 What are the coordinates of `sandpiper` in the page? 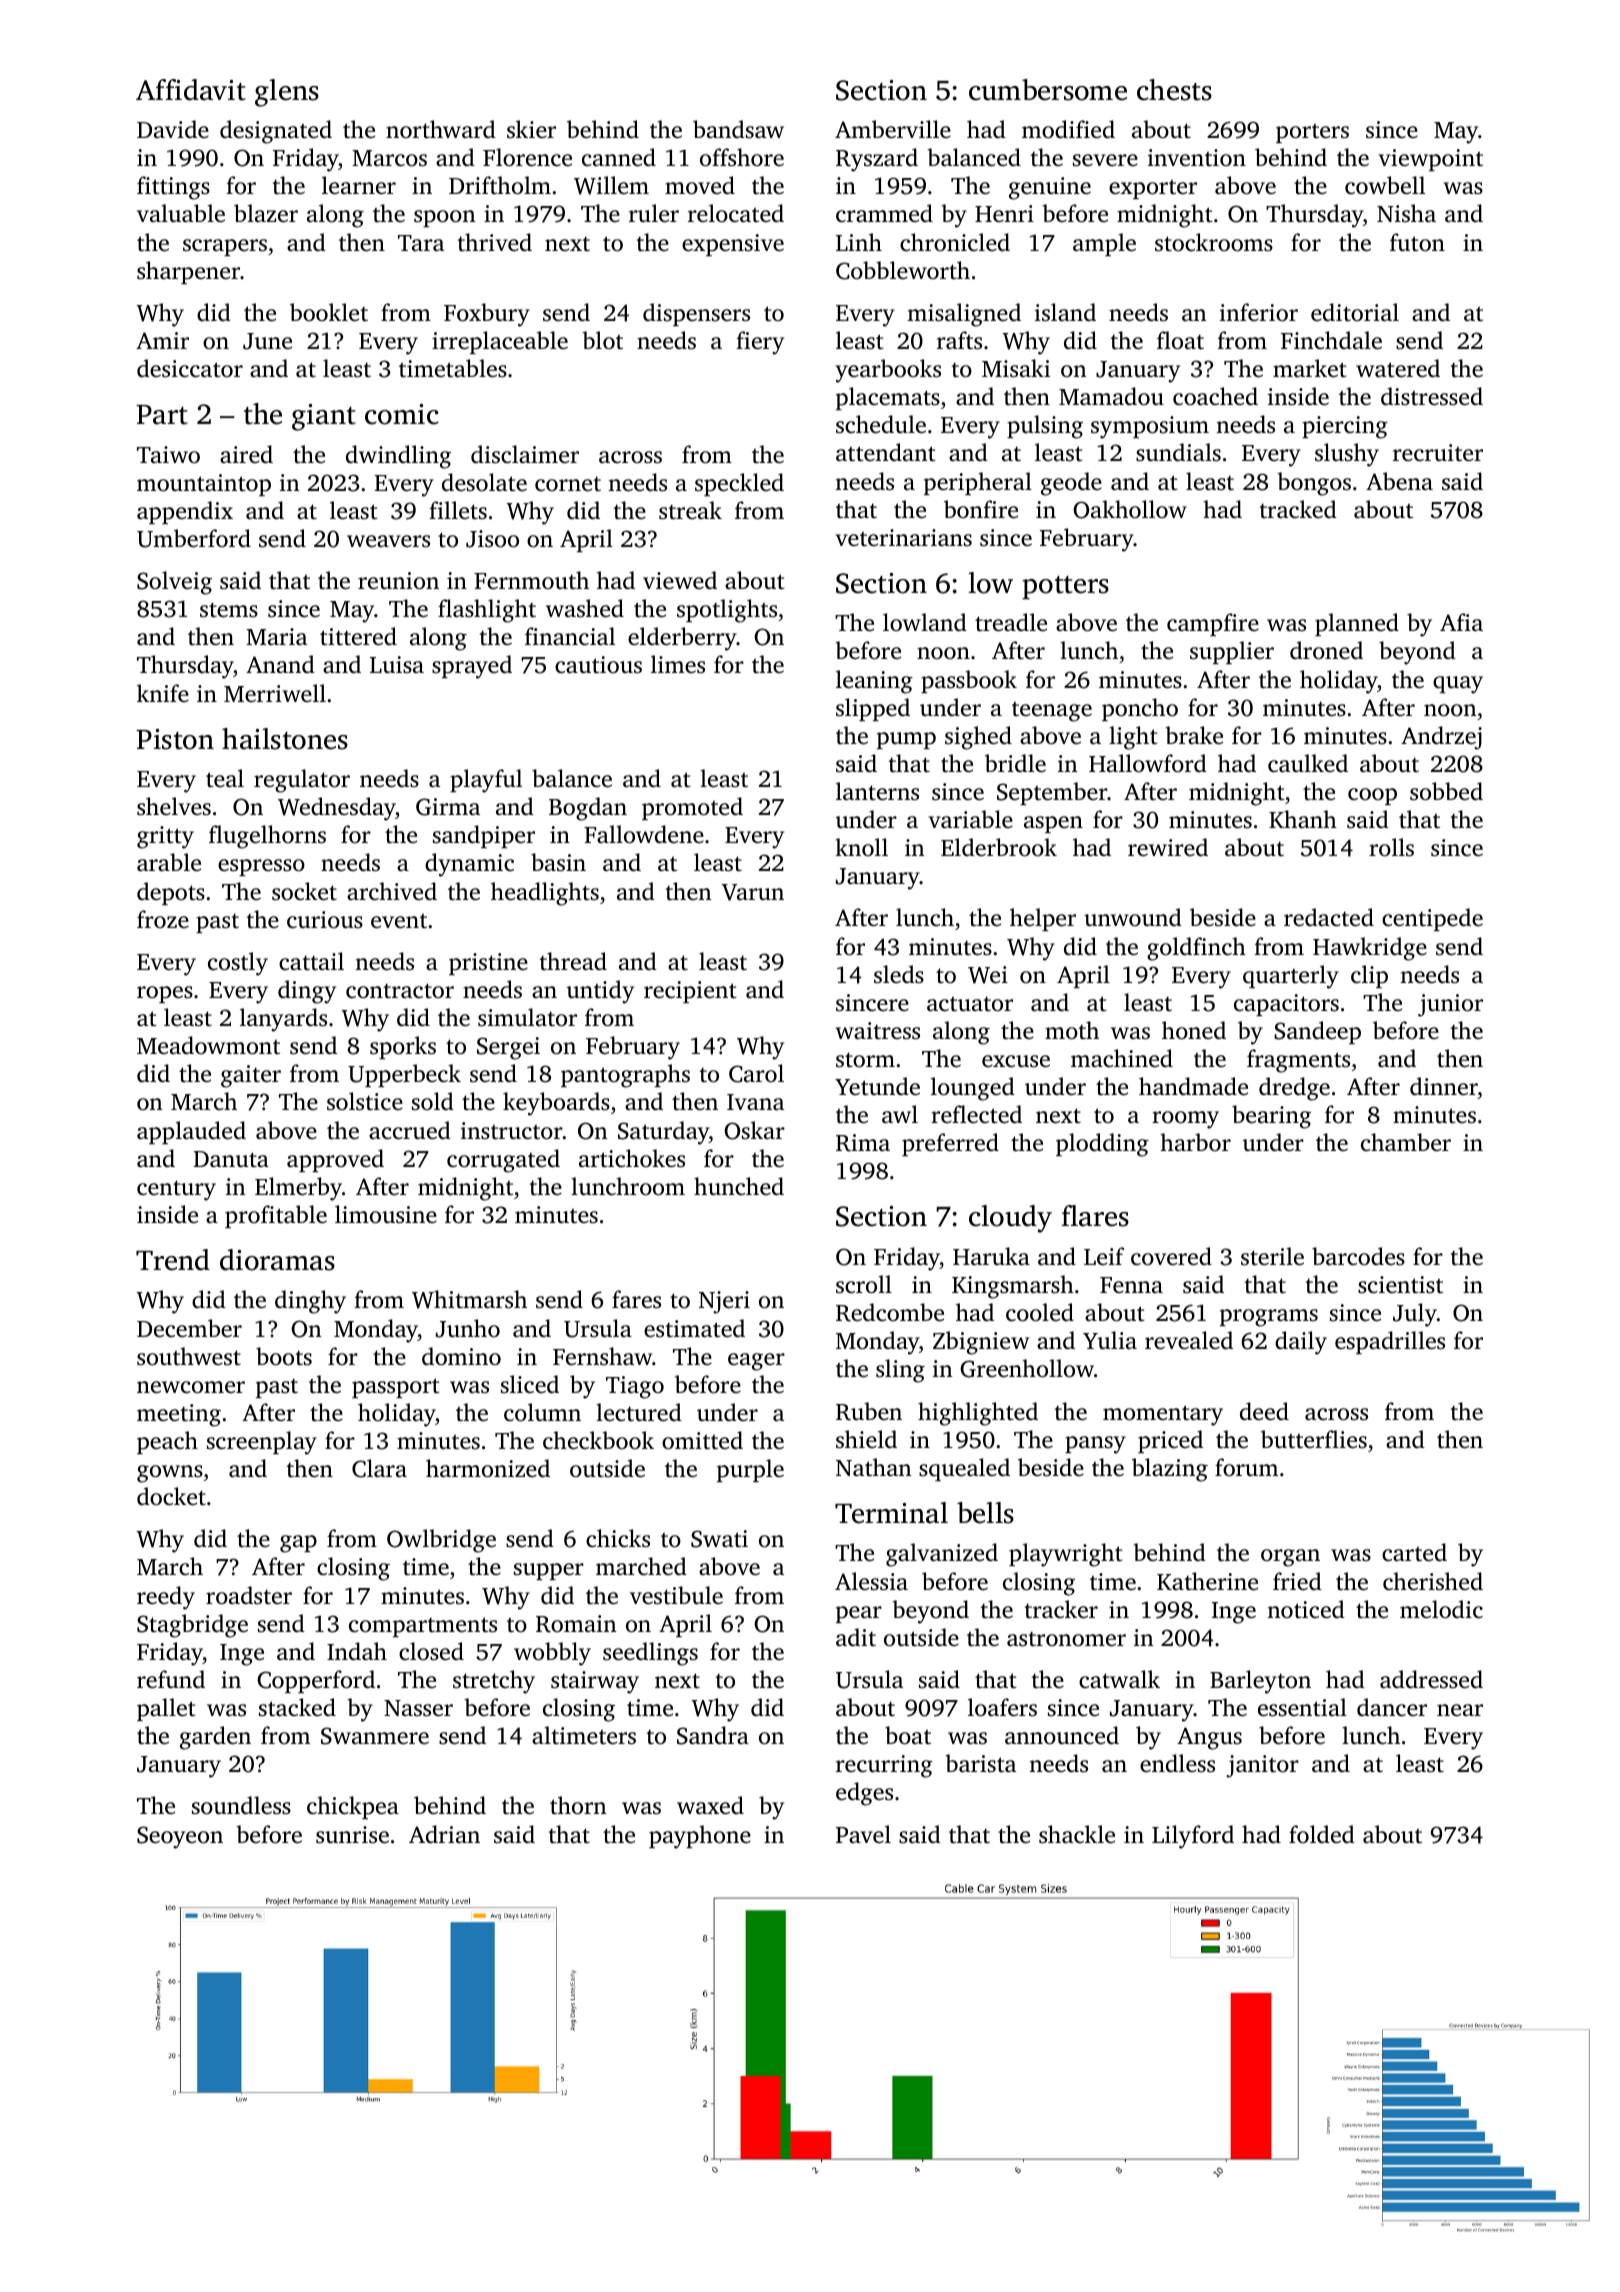 It's located at (484, 836).
